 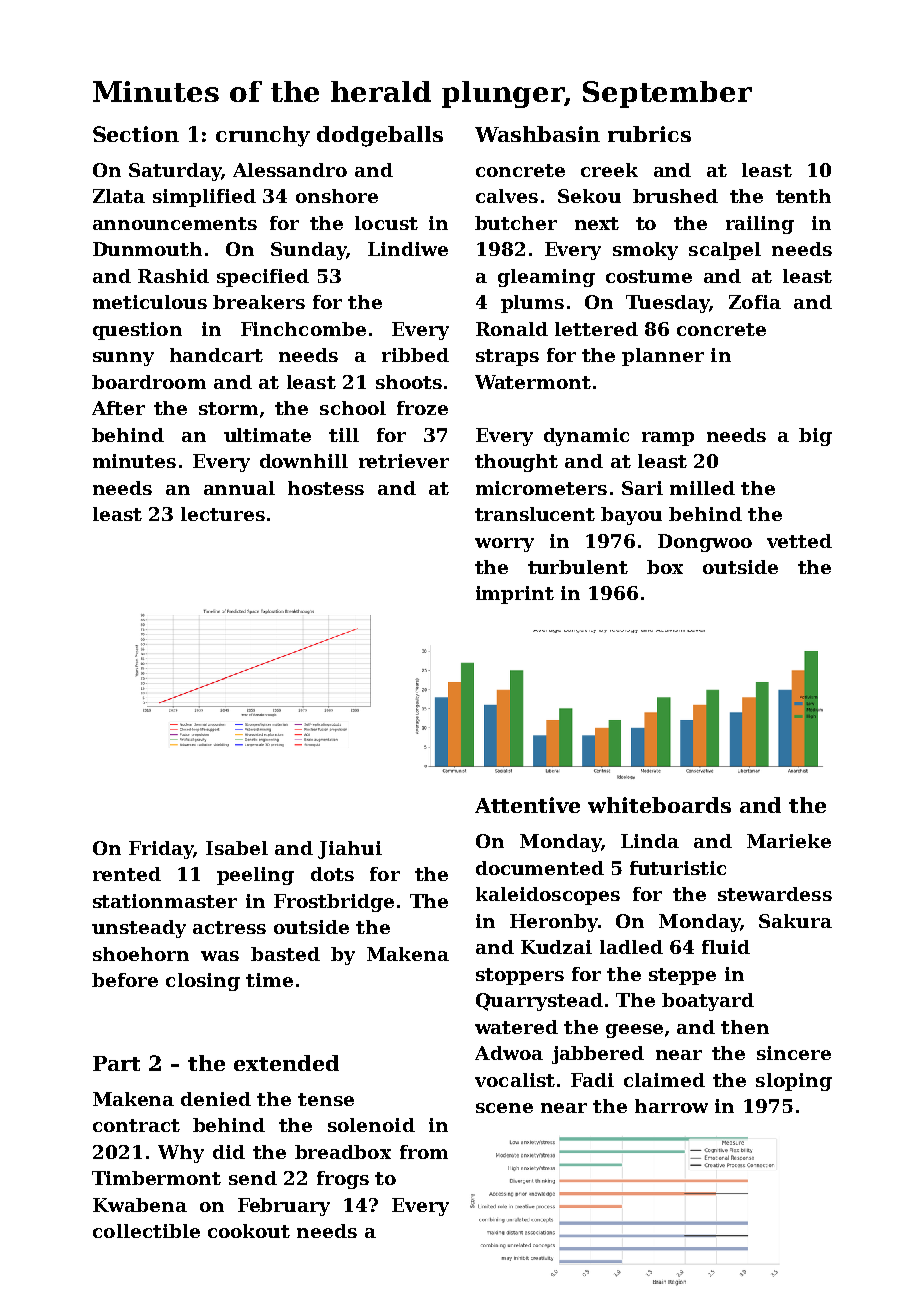 What do you see at coordinates (789, 841) in the page?
I see `Marieke` at bounding box center [789, 841].
